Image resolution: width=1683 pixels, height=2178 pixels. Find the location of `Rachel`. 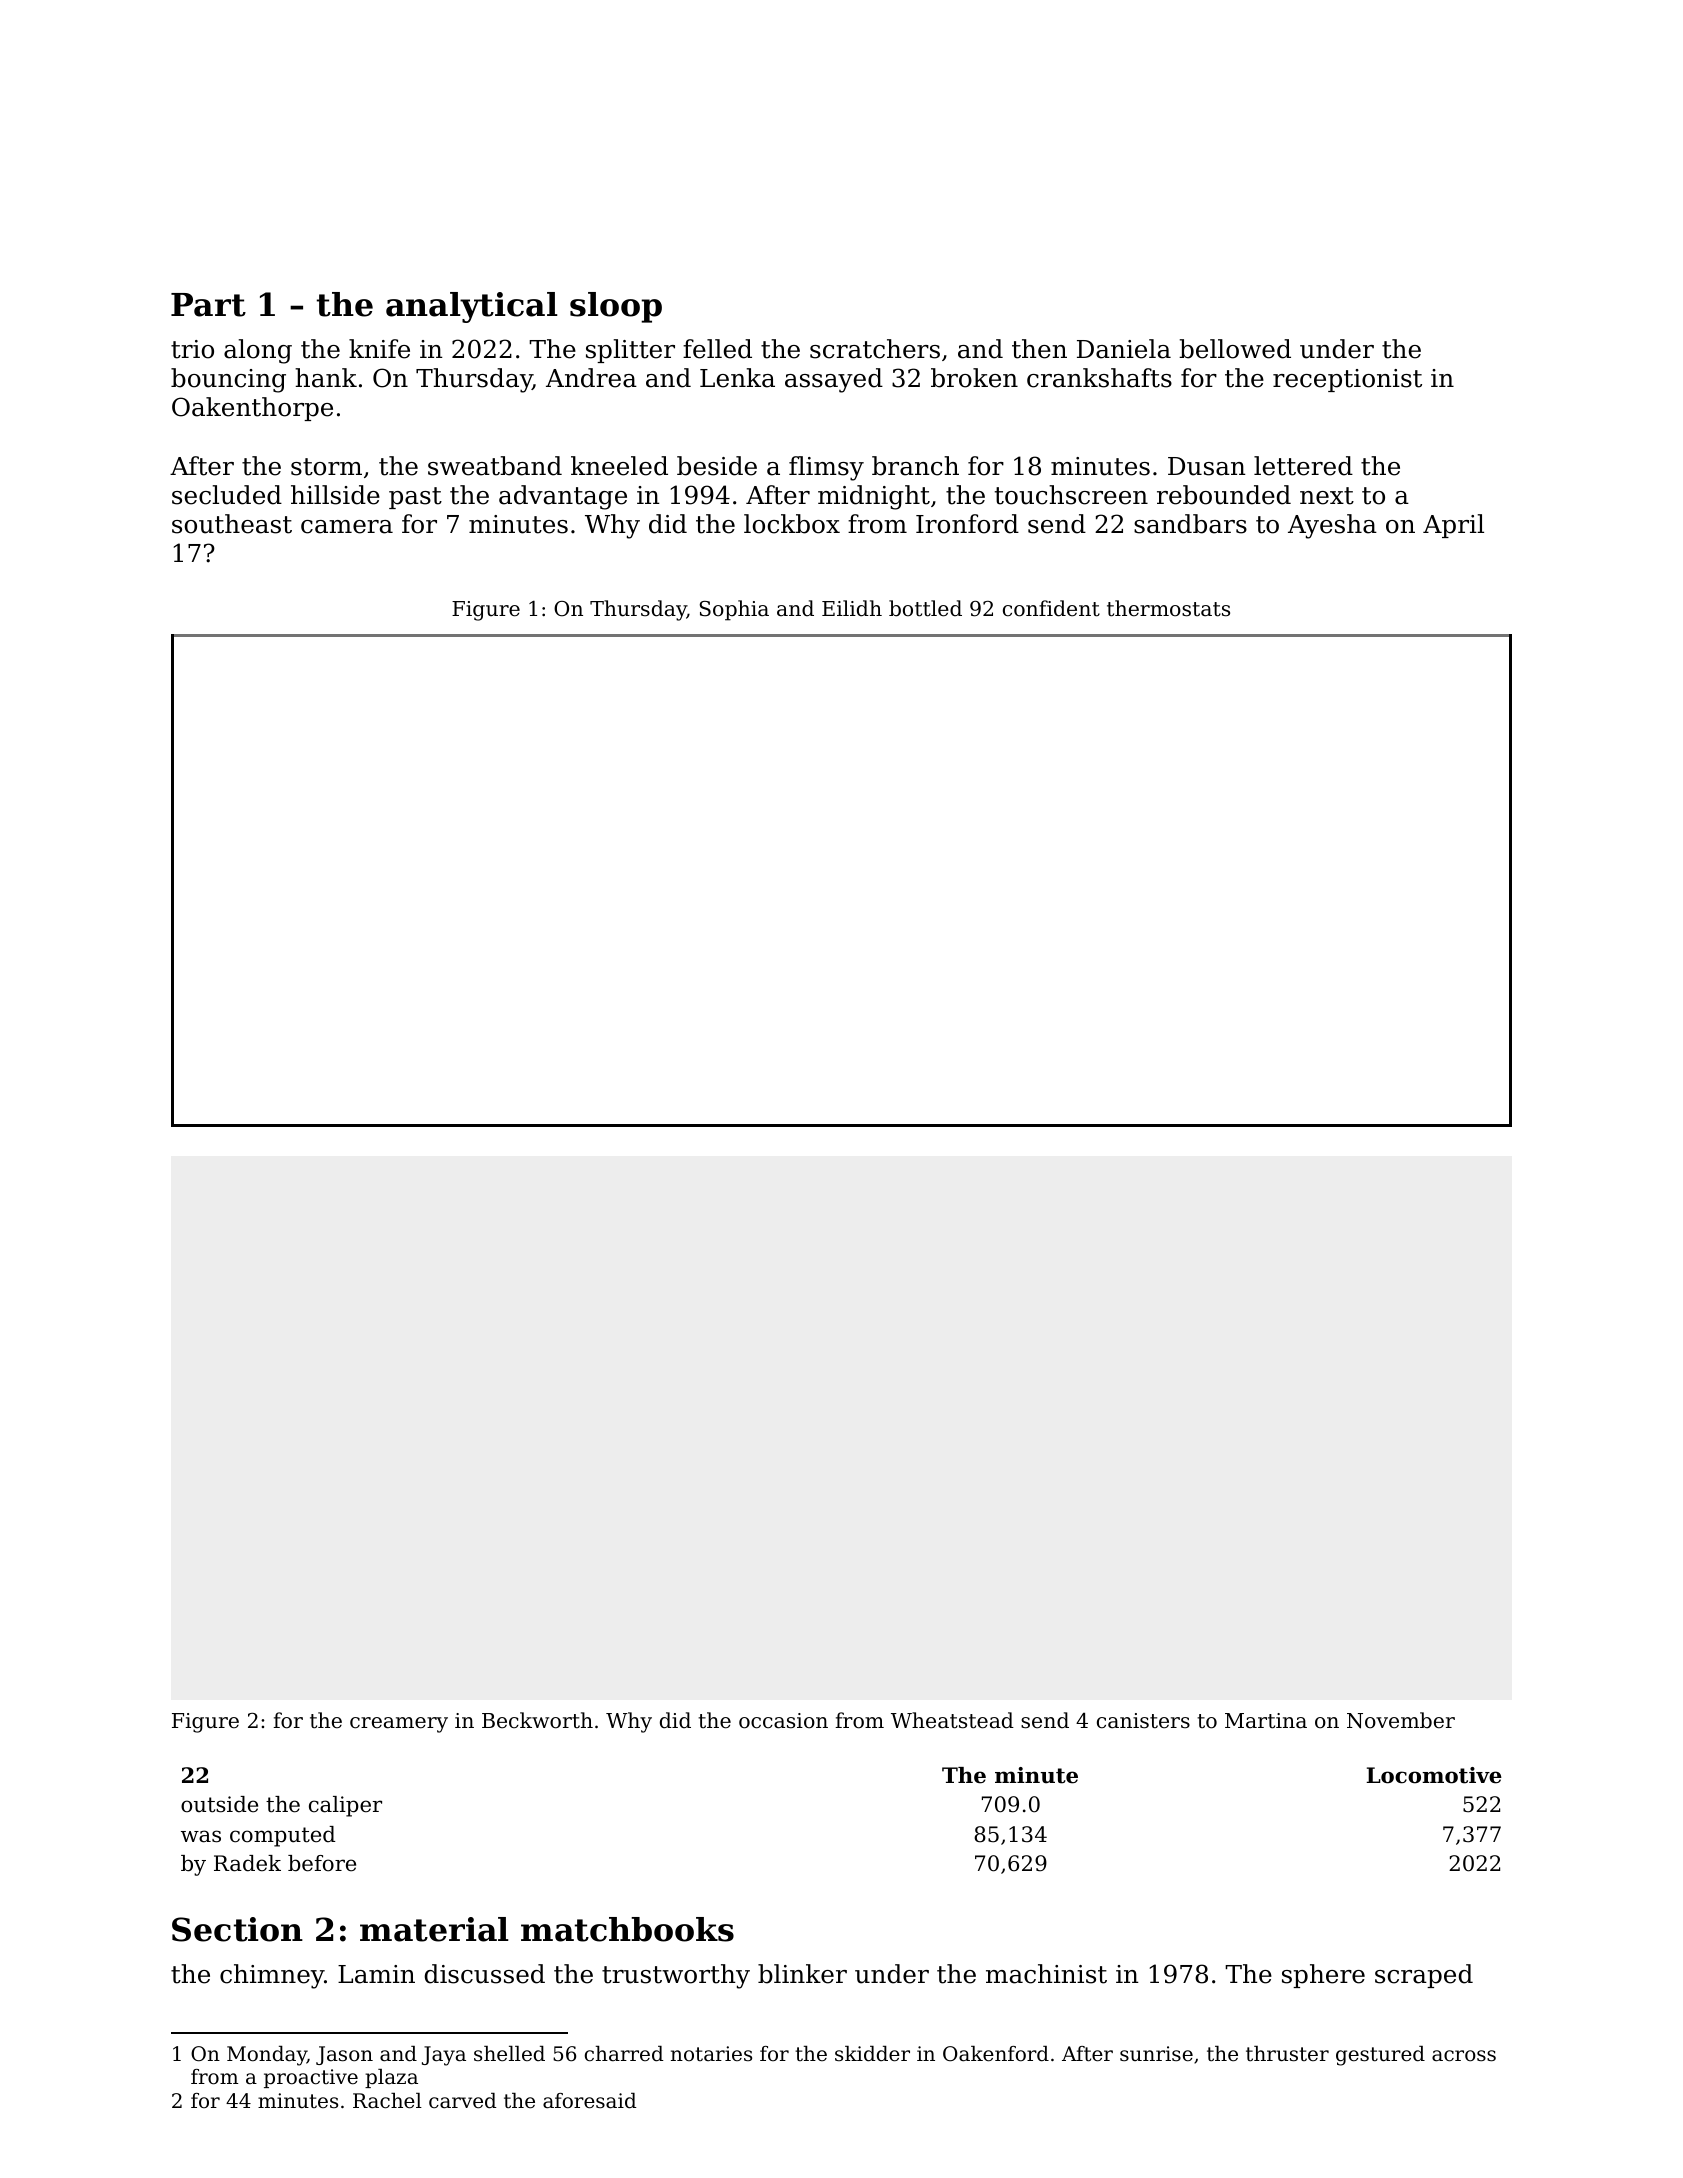

Rachel is located at coordinates (387, 2101).
